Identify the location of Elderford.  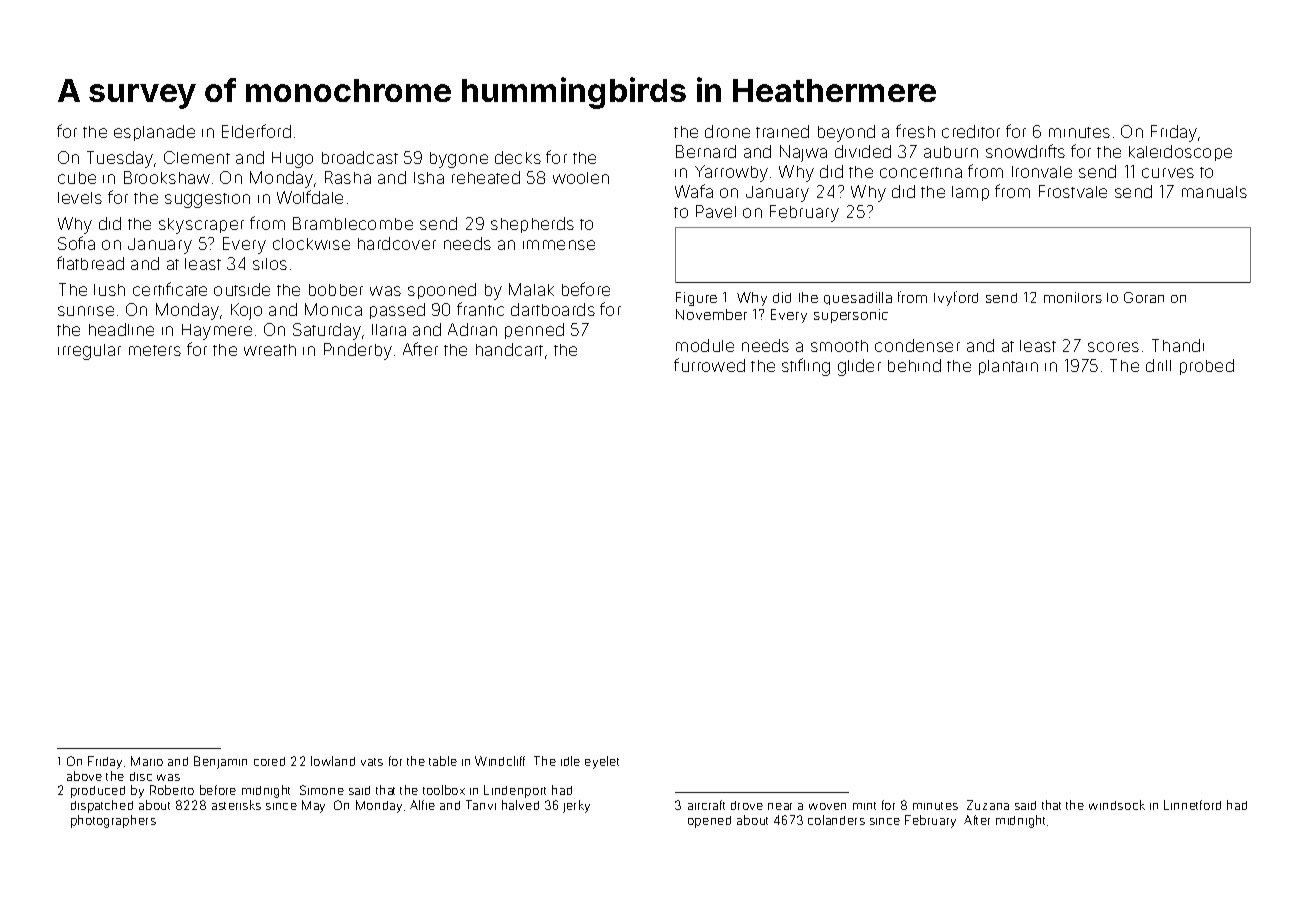
(256, 131).
